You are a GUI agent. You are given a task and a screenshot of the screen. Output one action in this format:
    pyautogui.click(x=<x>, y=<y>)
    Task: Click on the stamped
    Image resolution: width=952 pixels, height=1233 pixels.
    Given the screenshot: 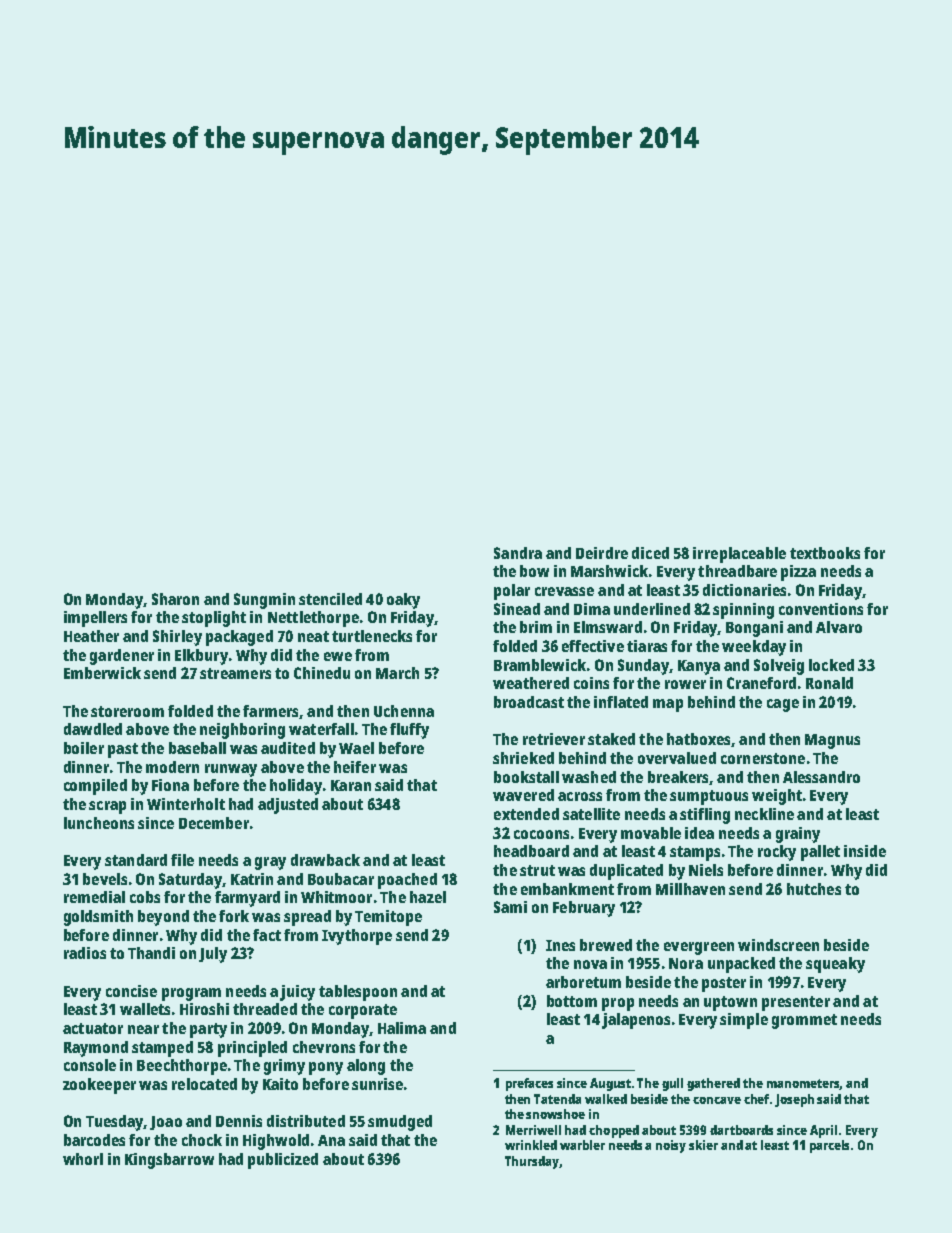 What is the action you would take?
    pyautogui.click(x=162, y=1049)
